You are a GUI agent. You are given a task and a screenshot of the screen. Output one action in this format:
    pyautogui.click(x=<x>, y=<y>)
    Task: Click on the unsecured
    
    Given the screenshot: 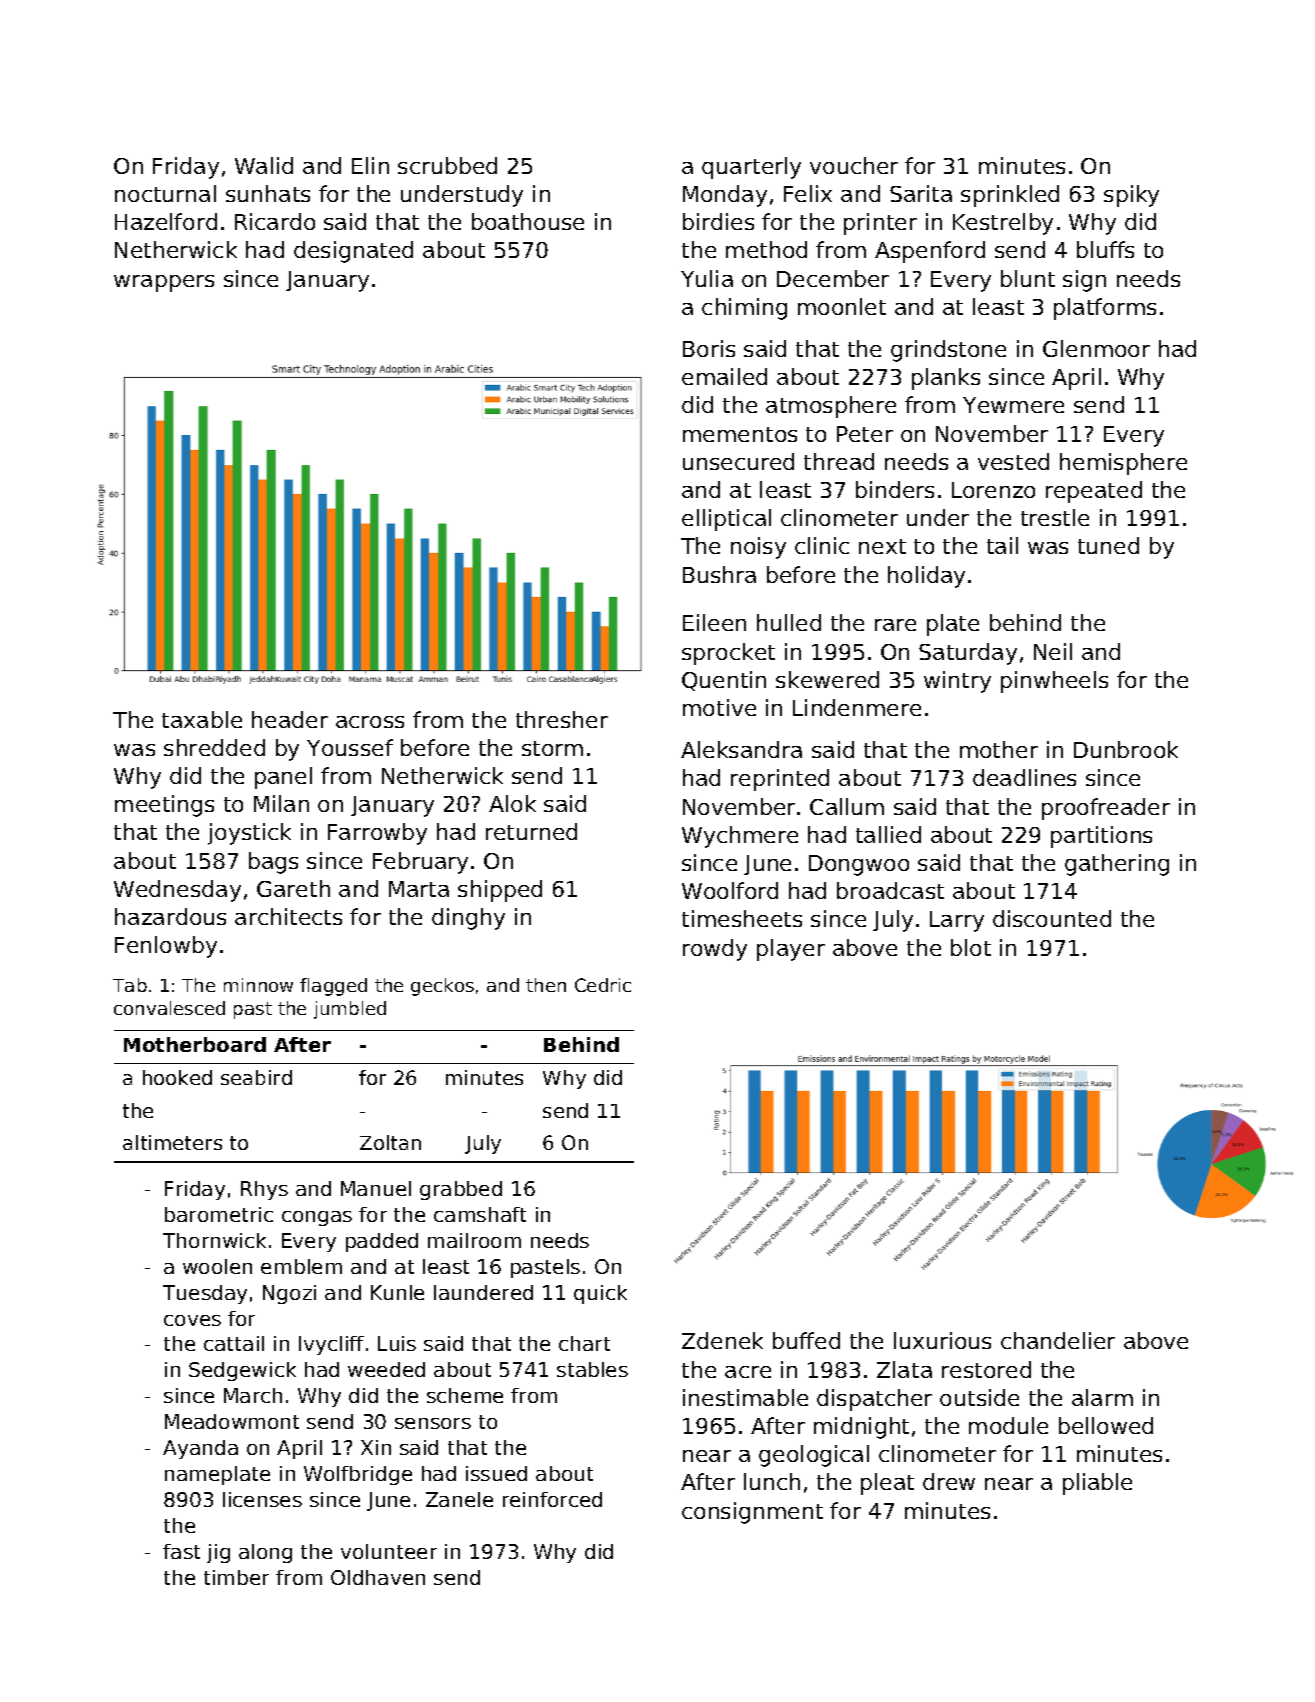 What is the action you would take?
    pyautogui.click(x=738, y=461)
